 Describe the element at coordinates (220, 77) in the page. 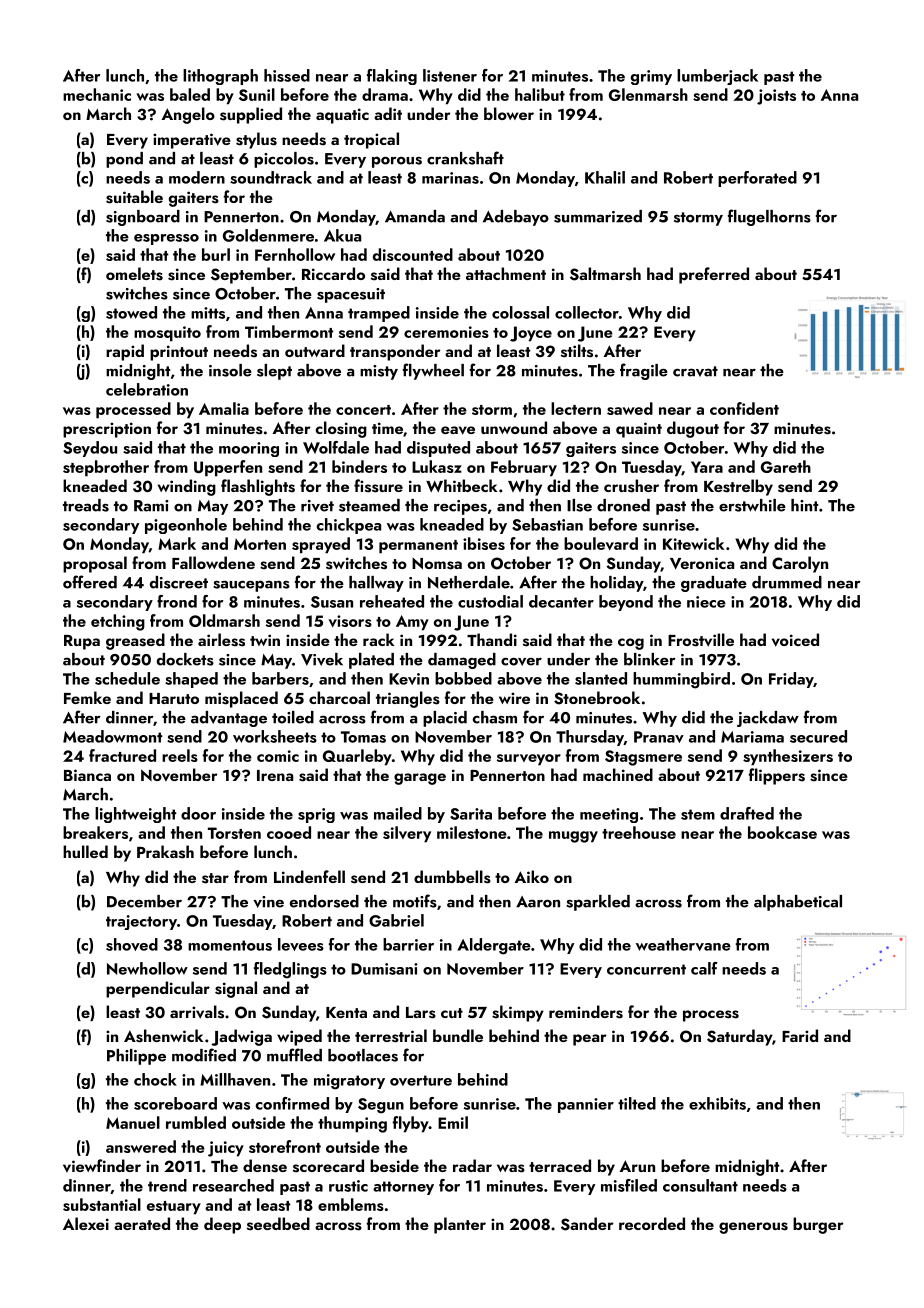

I see `lithograph` at that location.
